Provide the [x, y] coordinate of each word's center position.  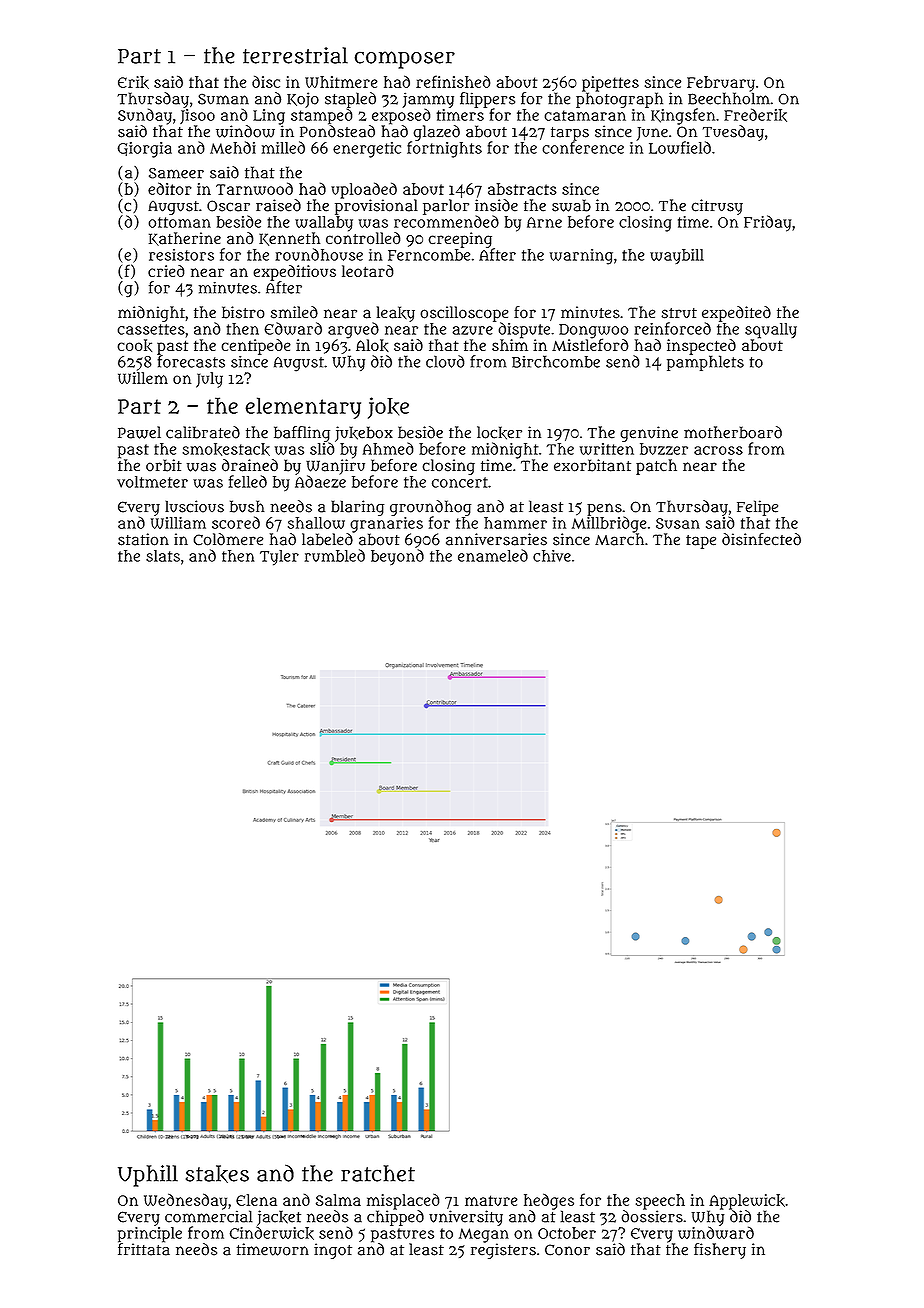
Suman [223, 99]
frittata [144, 1249]
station [143, 539]
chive [552, 556]
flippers [487, 100]
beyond [397, 557]
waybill [677, 256]
